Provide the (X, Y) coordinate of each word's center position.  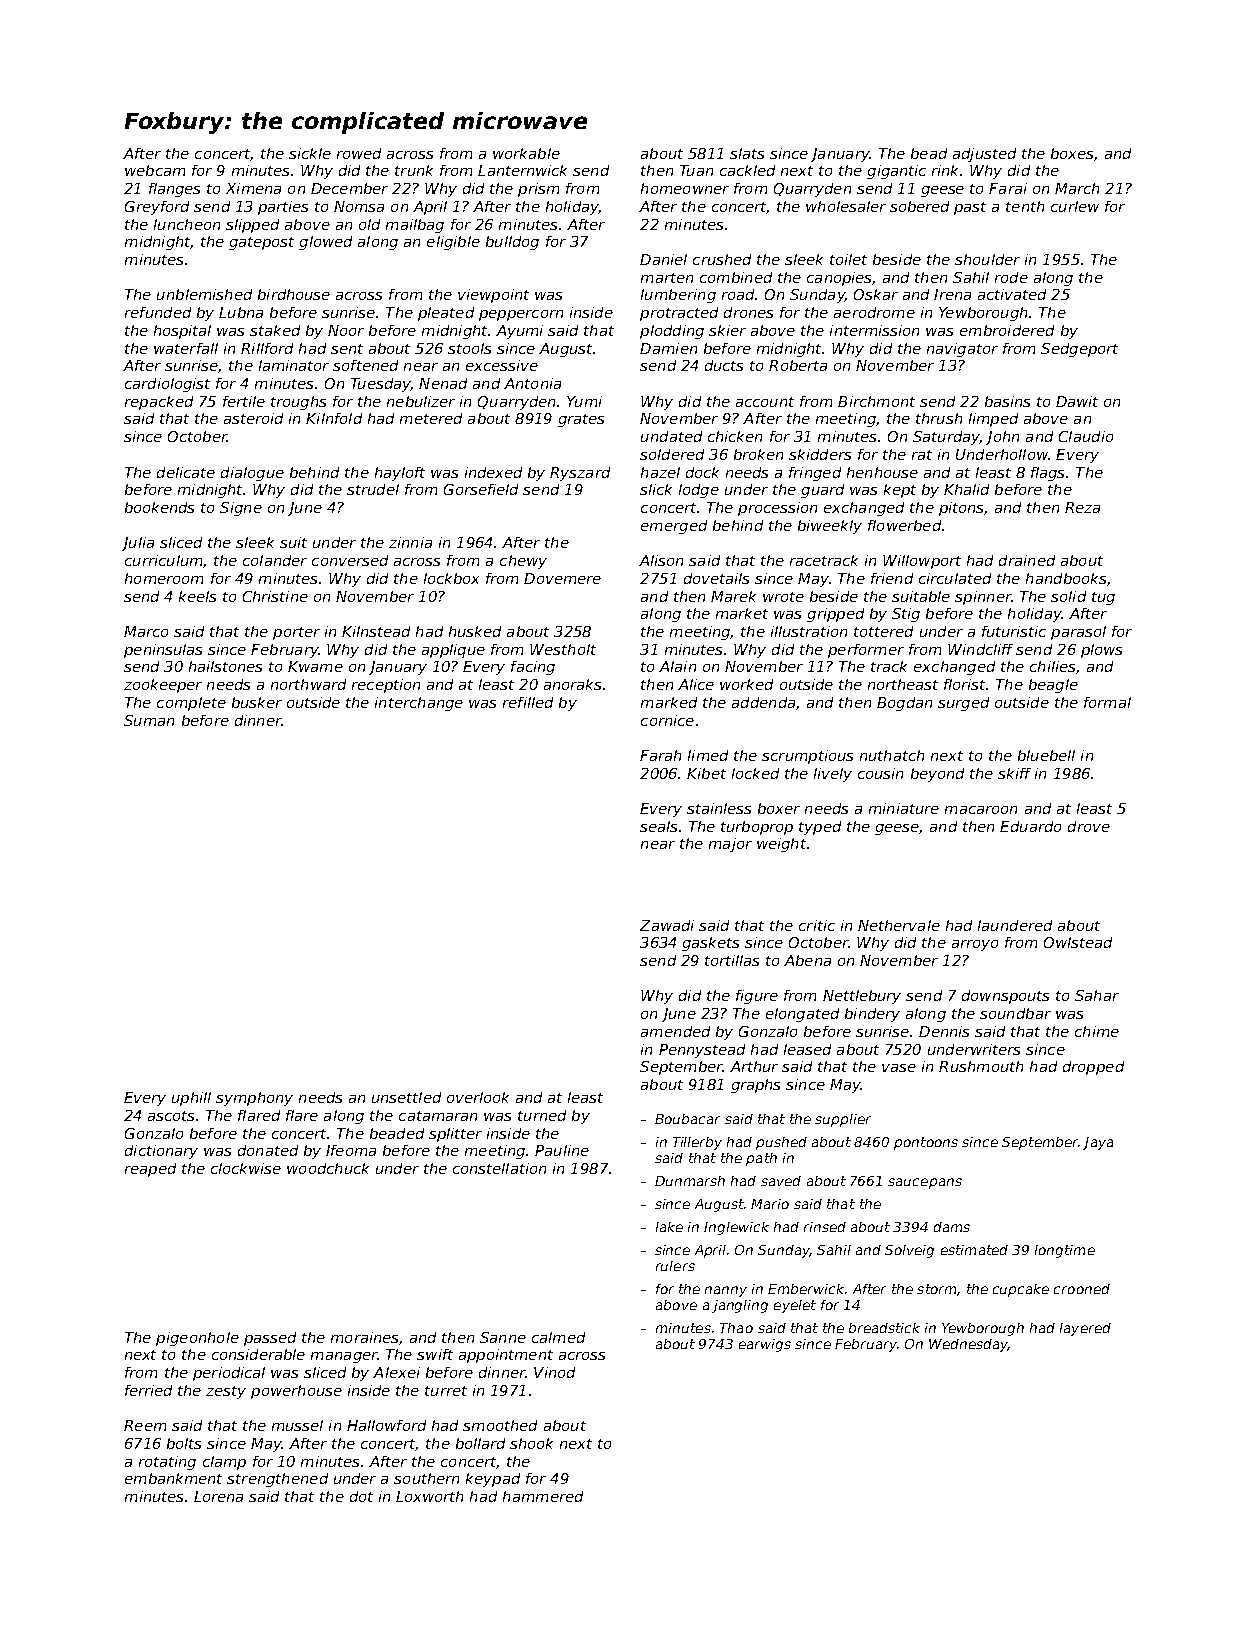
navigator (962, 350)
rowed (359, 153)
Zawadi (667, 925)
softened (365, 365)
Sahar (1097, 995)
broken (758, 454)
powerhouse (296, 1392)
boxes (1072, 153)
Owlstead (1078, 942)
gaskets (710, 944)
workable (526, 153)
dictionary (161, 1152)
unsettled (406, 1097)
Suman (149, 720)
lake (669, 1227)
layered (1085, 1329)
